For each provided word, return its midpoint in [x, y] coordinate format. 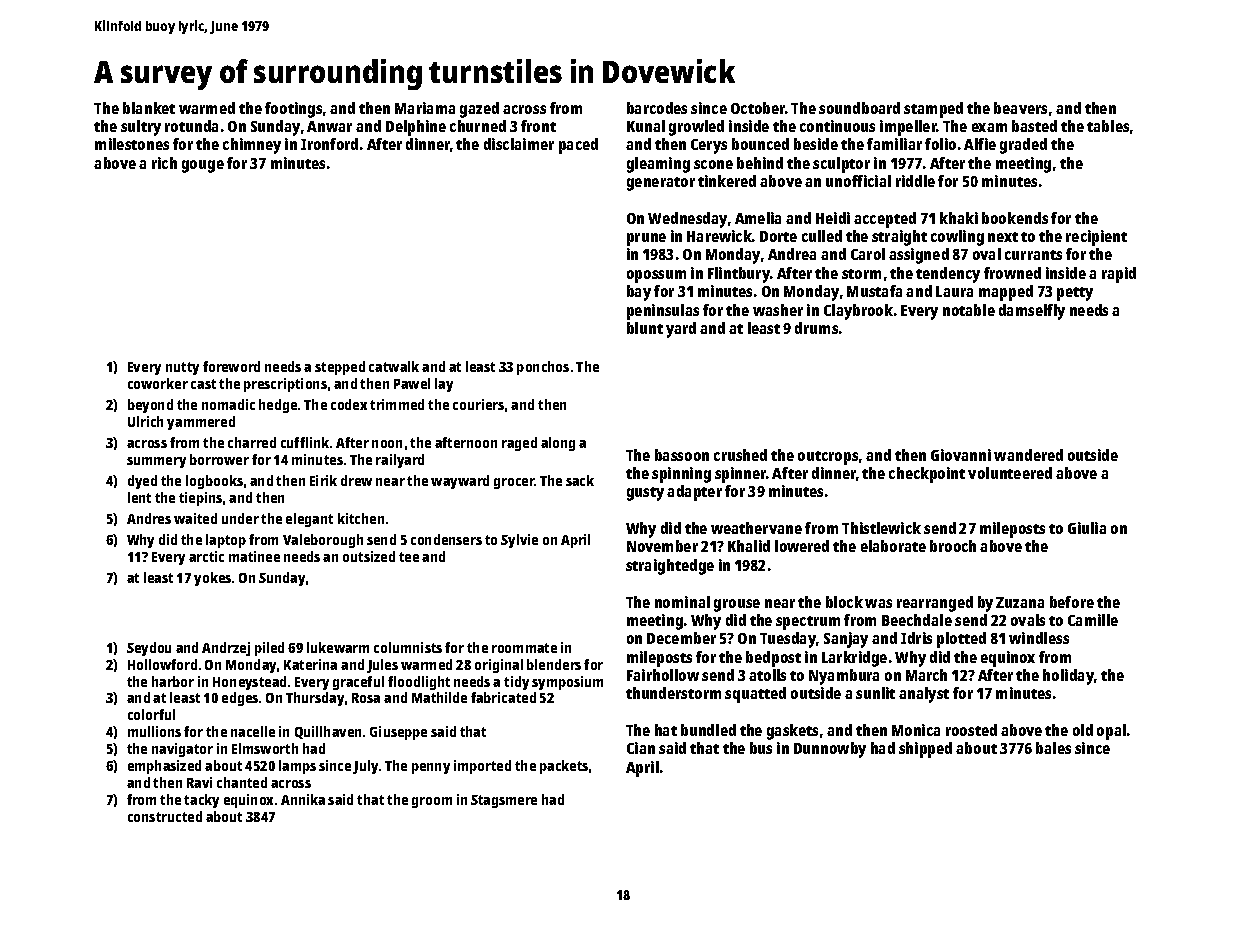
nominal [682, 602]
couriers [478, 404]
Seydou [149, 649]
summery [156, 462]
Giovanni [961, 455]
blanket [149, 108]
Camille [1093, 620]
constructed [165, 816]
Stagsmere [504, 801]
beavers [1020, 108]
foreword [231, 366]
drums [816, 328]
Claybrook [858, 312]
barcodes [657, 108]
